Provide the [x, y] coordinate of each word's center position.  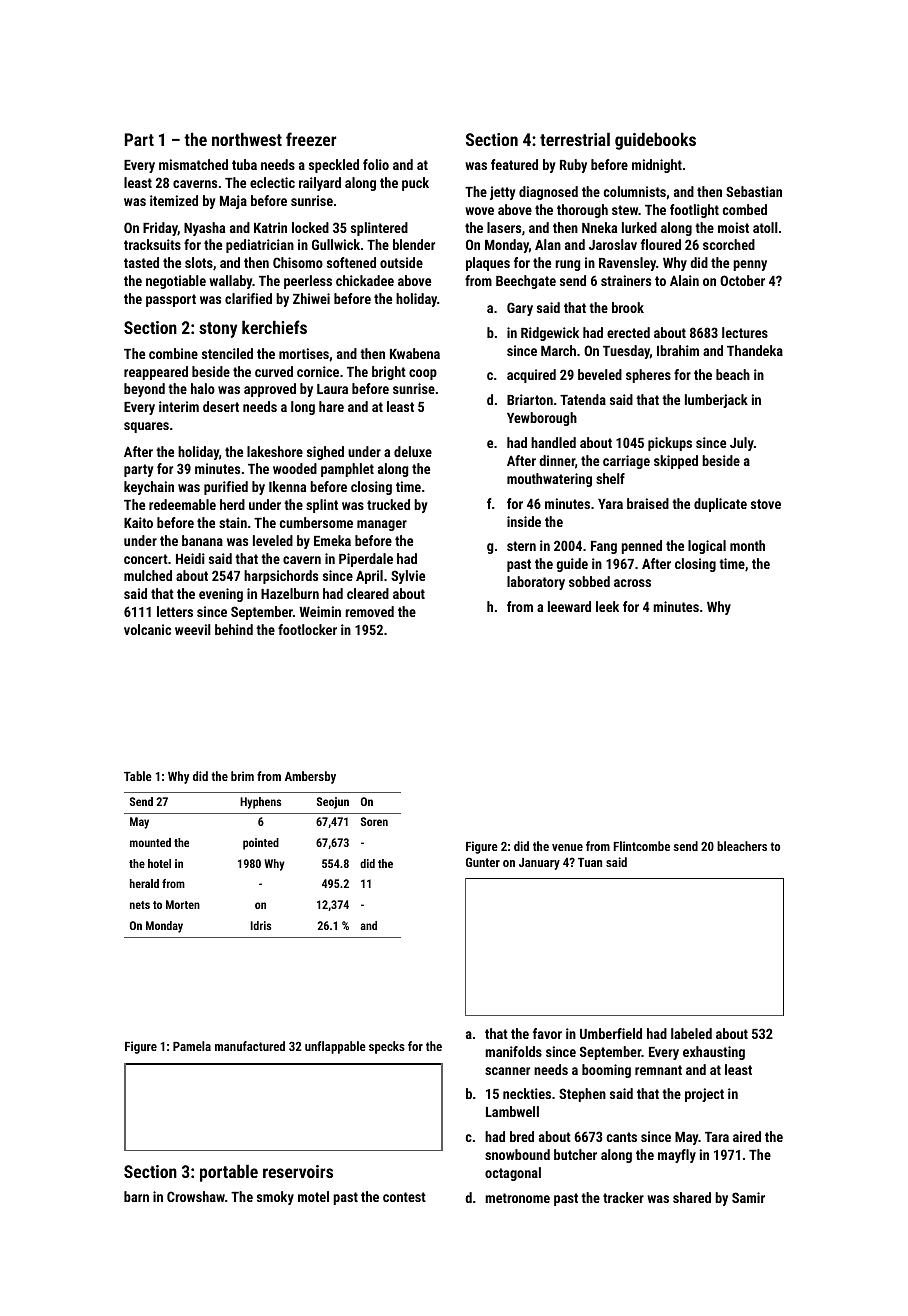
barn [136, 1196]
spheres [648, 376]
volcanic [147, 629]
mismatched [193, 164]
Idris [261, 925]
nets [140, 905]
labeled [691, 1033]
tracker [623, 1197]
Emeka [332, 540]
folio [376, 164]
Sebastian [754, 191]
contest [404, 1197]
